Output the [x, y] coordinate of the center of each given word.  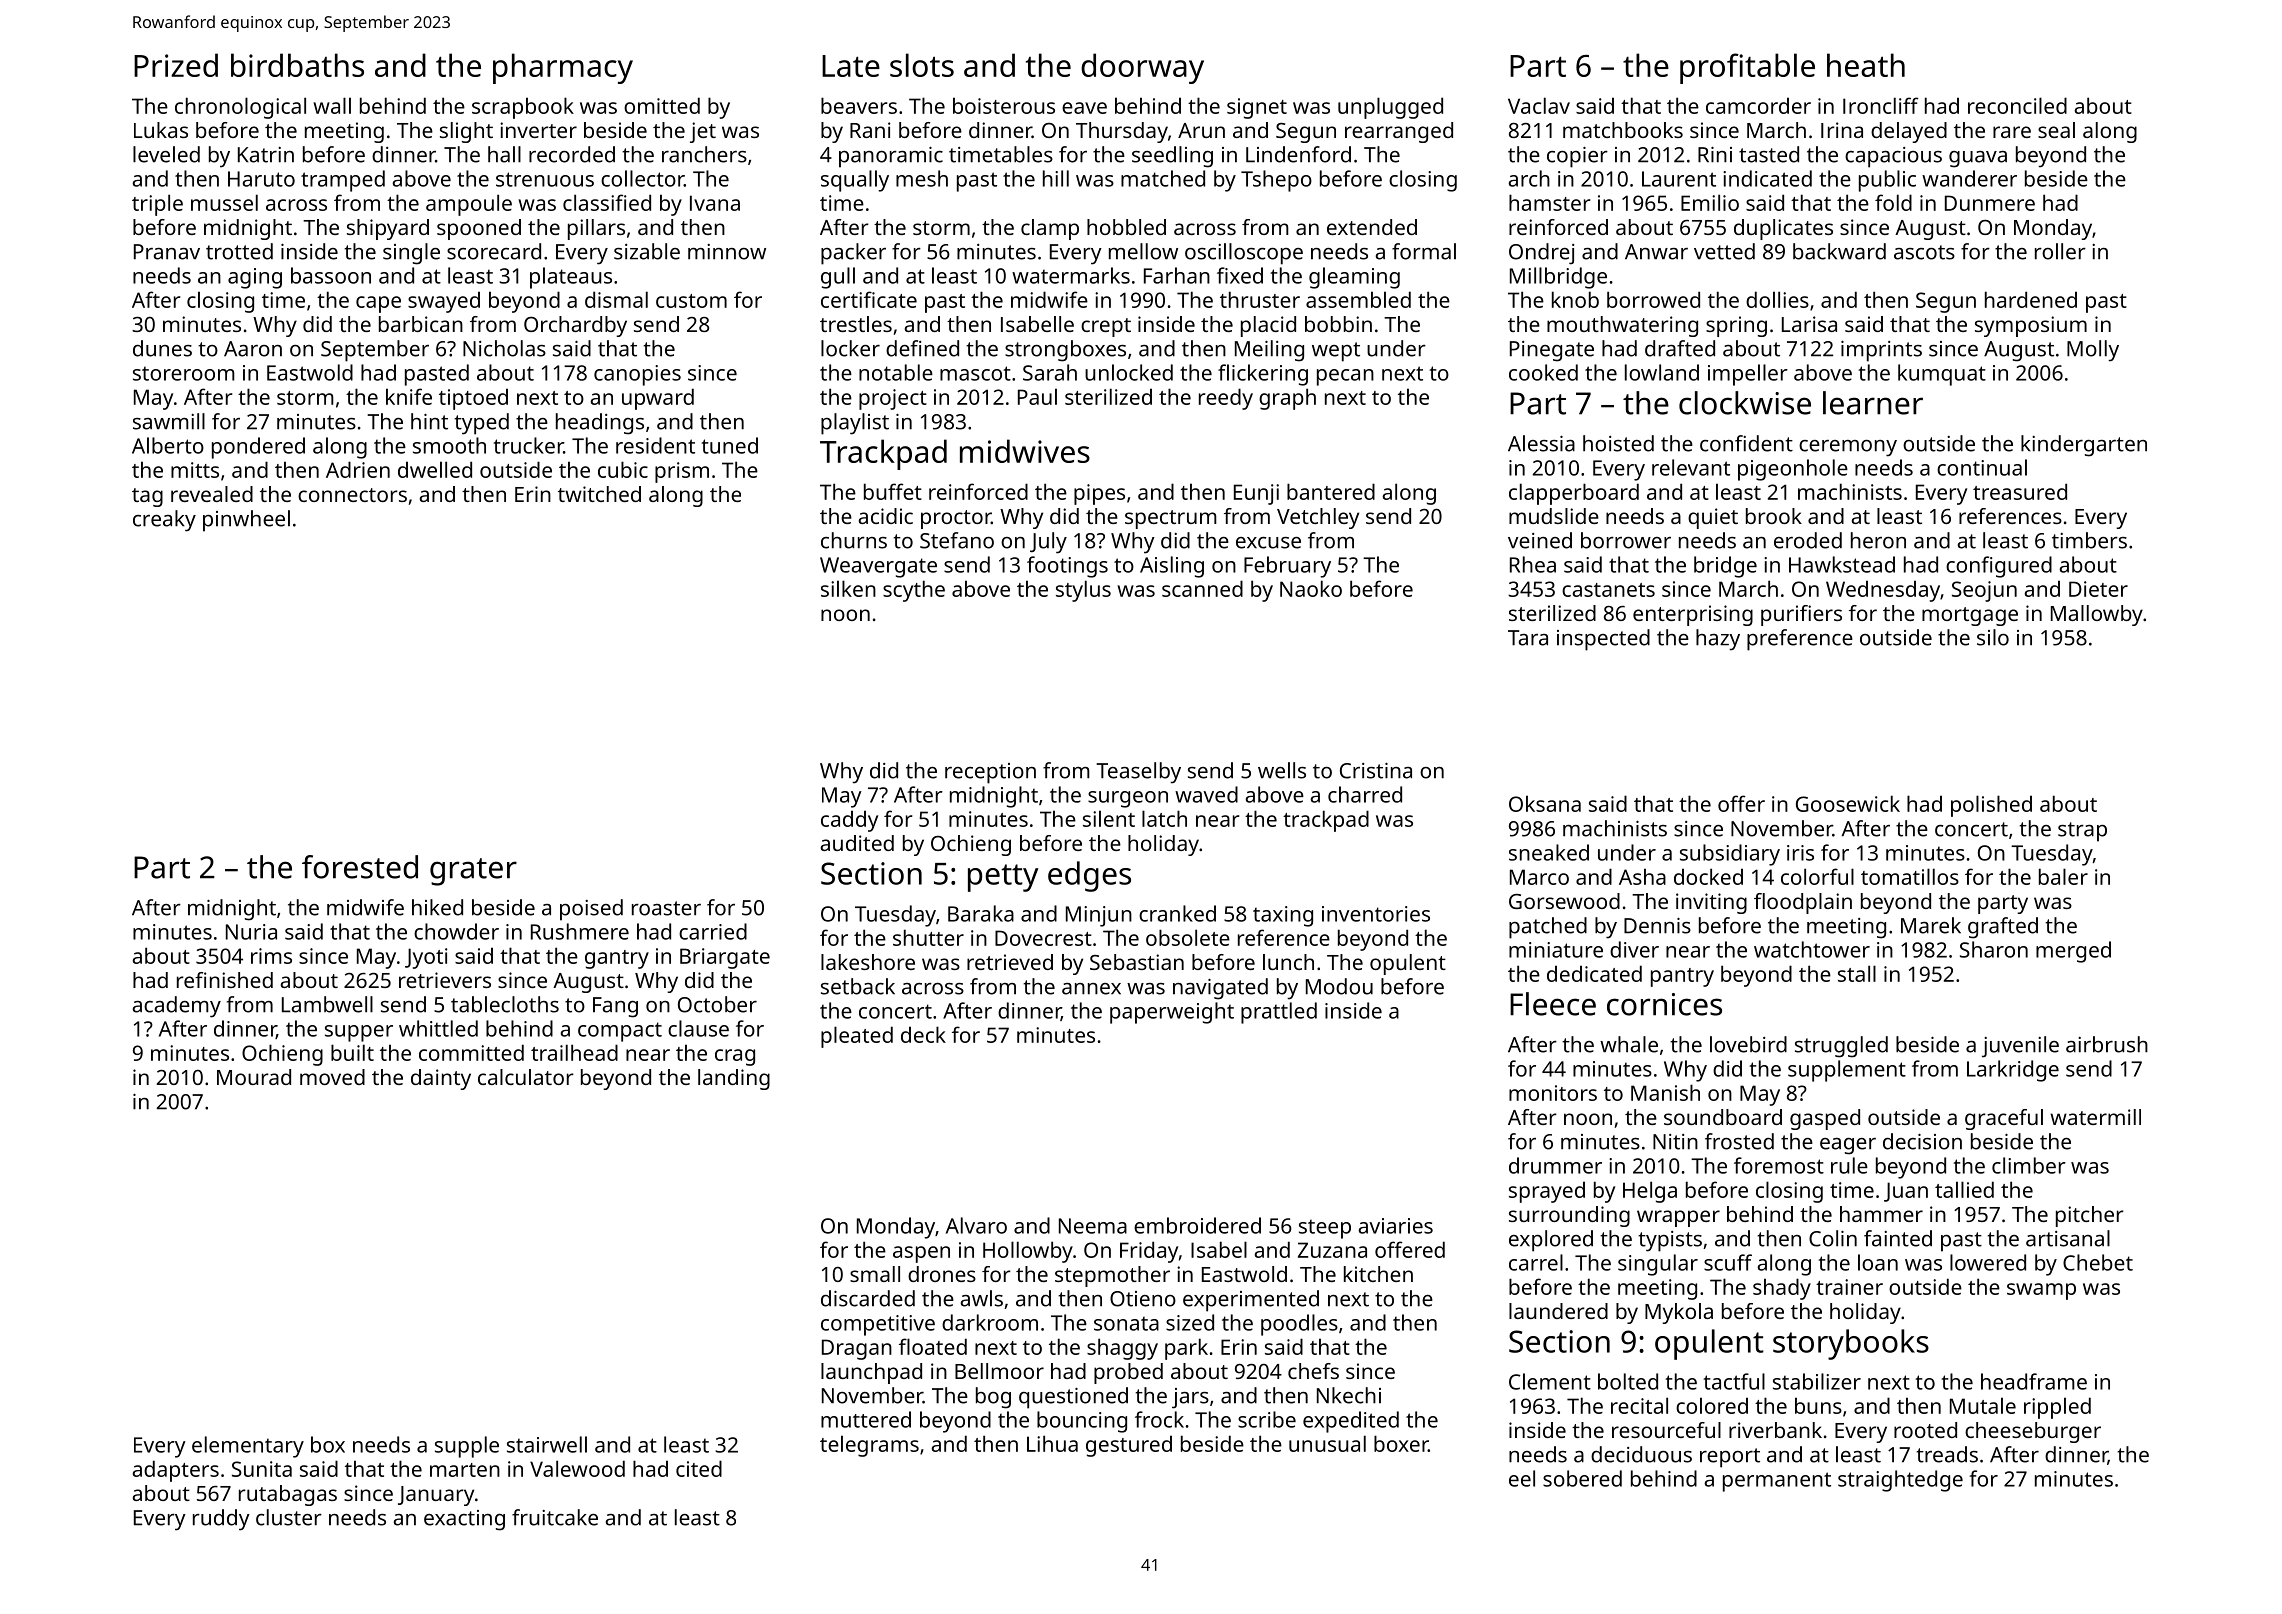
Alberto [168, 445]
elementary [248, 1447]
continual [1982, 467]
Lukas [161, 130]
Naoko [1311, 588]
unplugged [1390, 108]
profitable [1747, 68]
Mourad [254, 1077]
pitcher [2090, 1216]
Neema [1093, 1226]
